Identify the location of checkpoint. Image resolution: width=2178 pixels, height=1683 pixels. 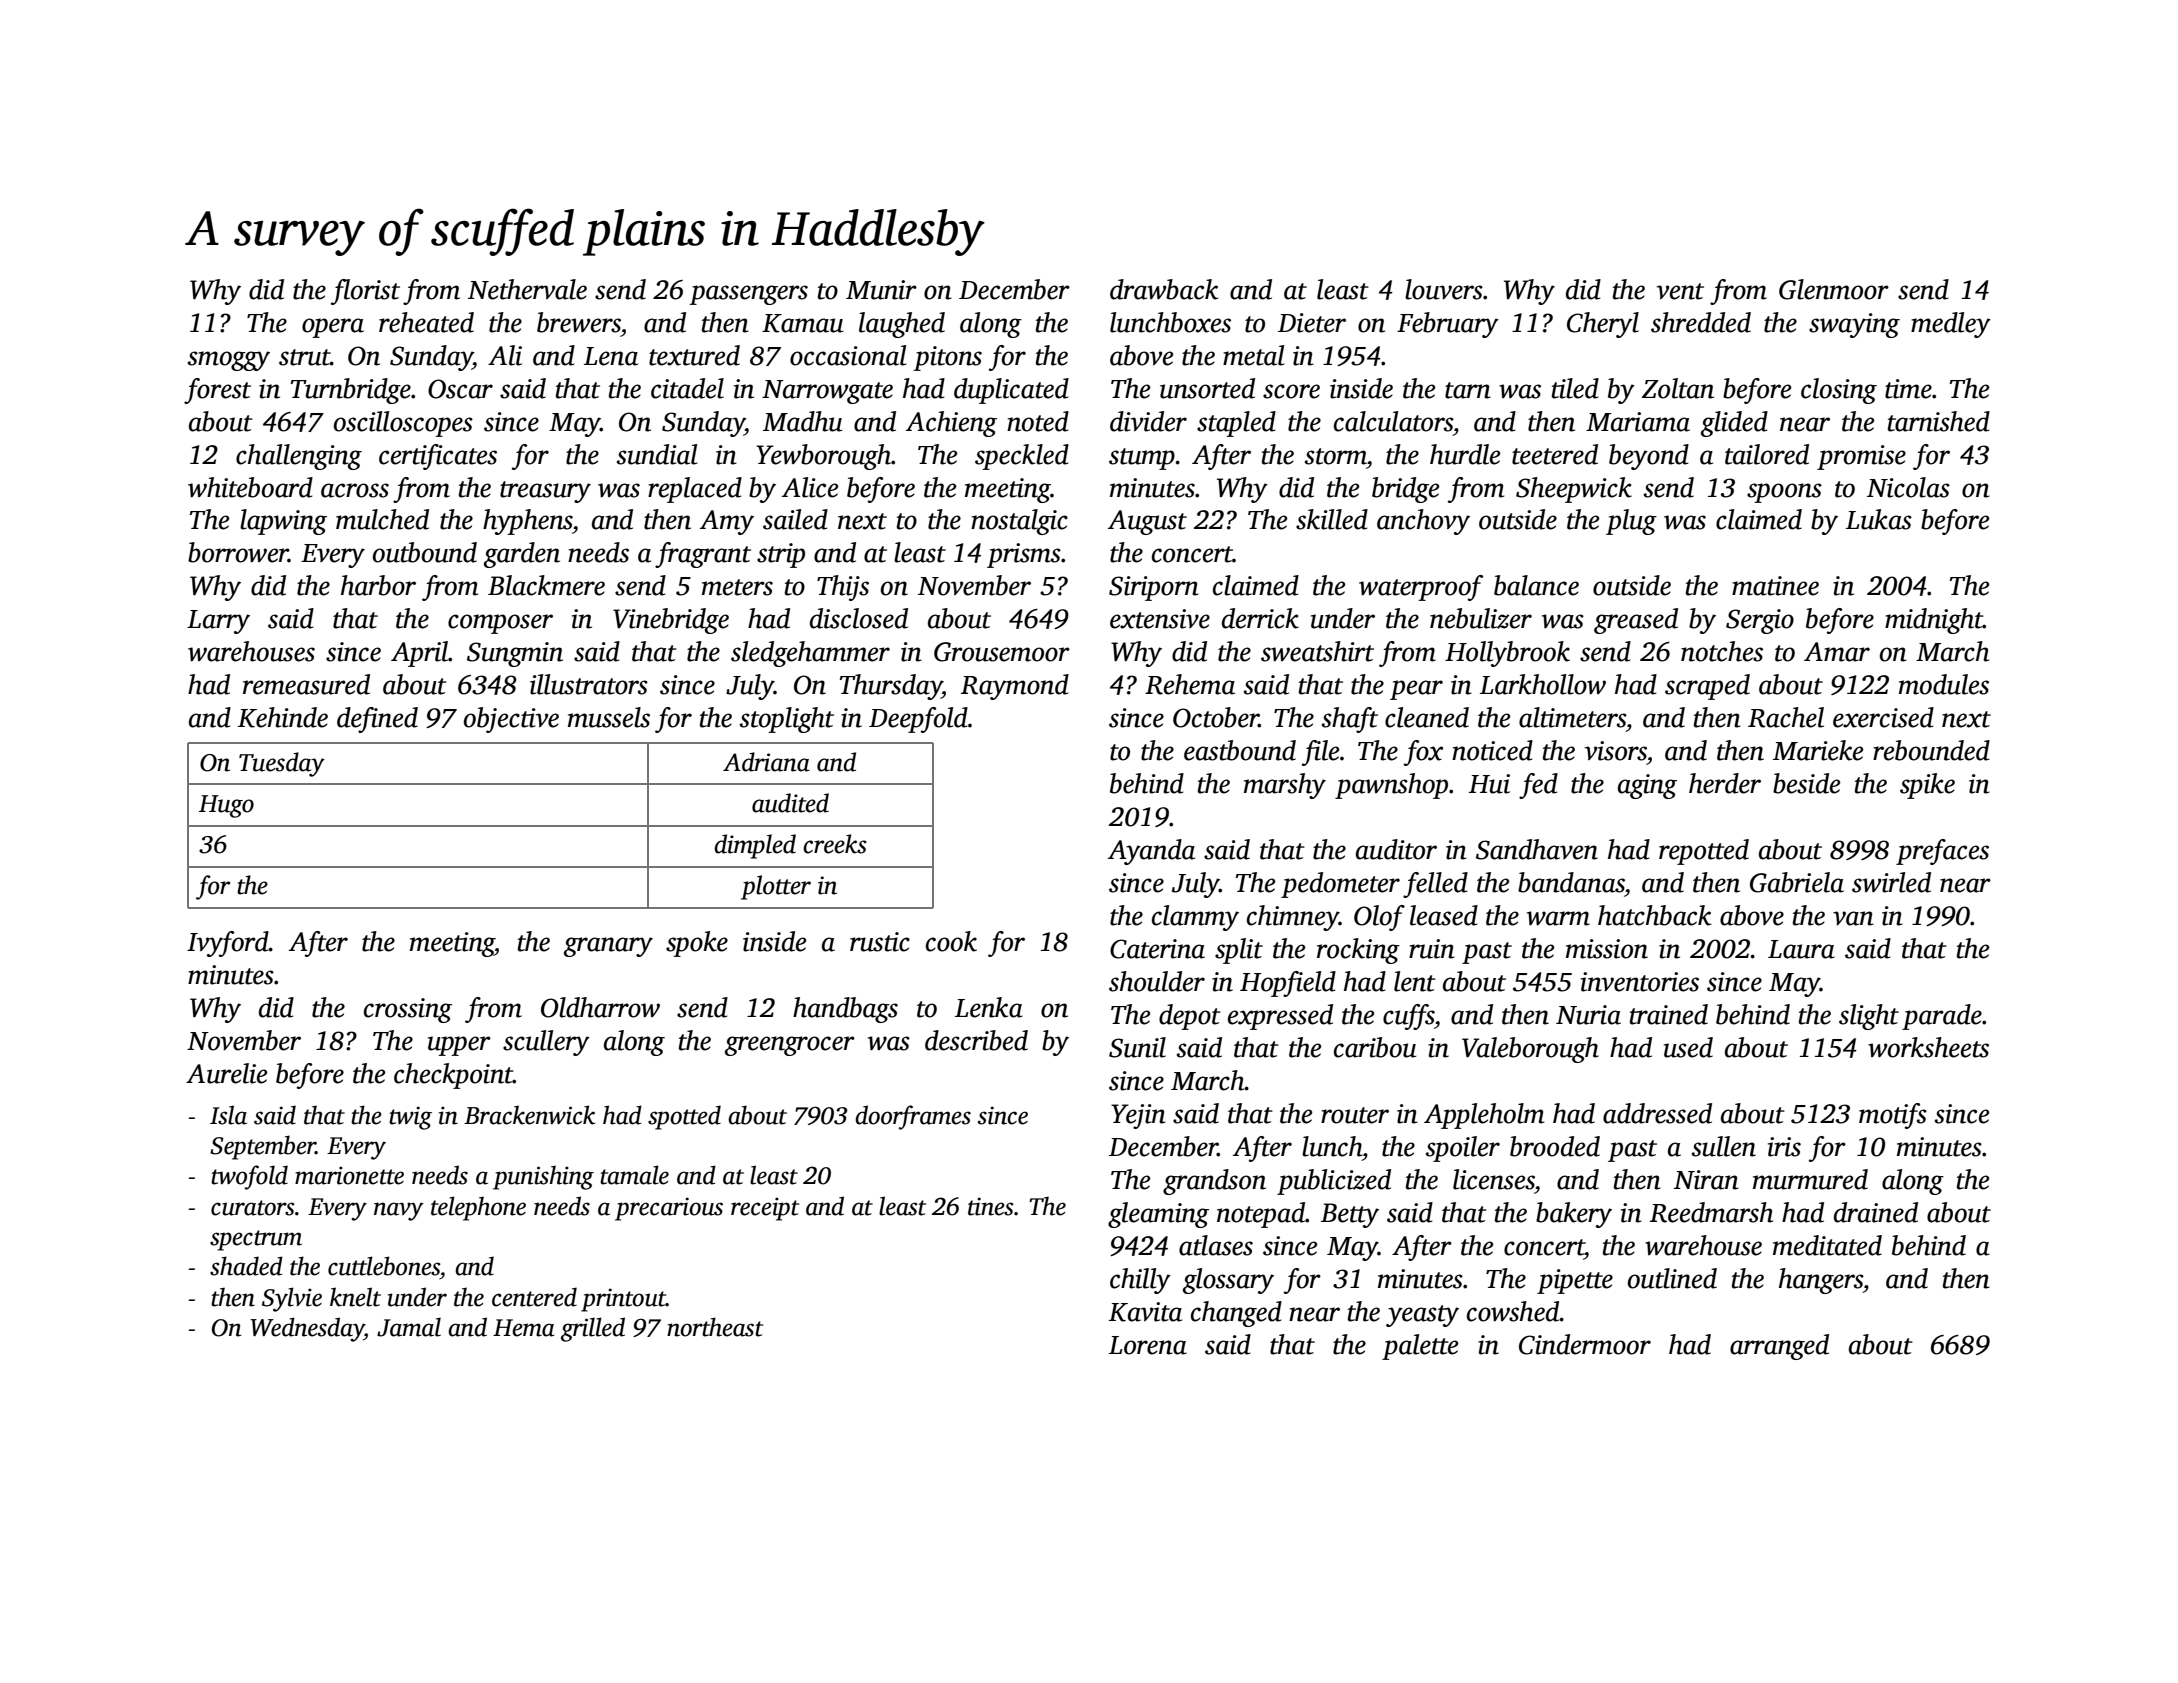
(453, 1076).
